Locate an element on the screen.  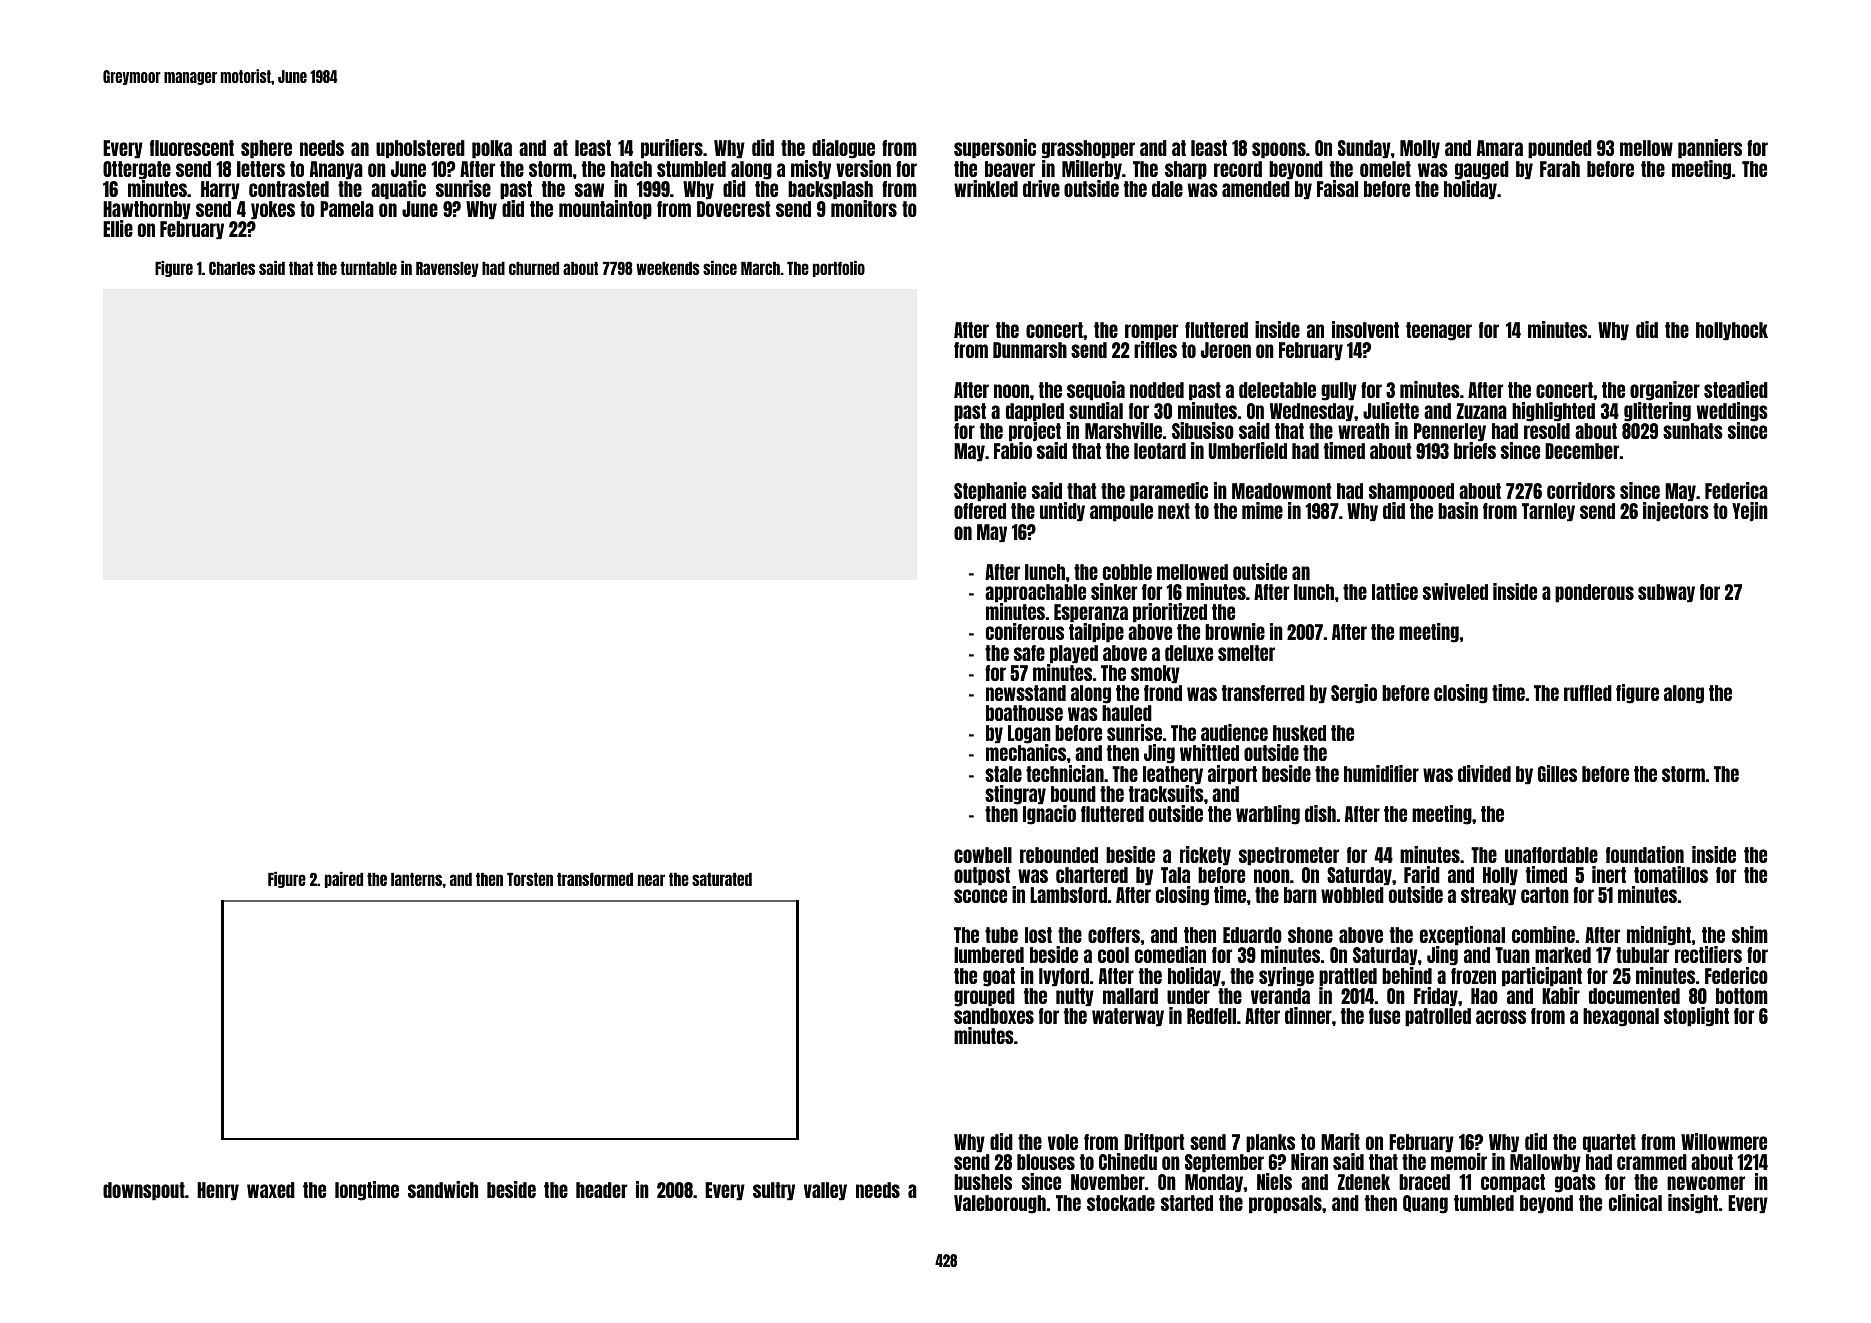
deluxe is located at coordinates (1189, 653).
